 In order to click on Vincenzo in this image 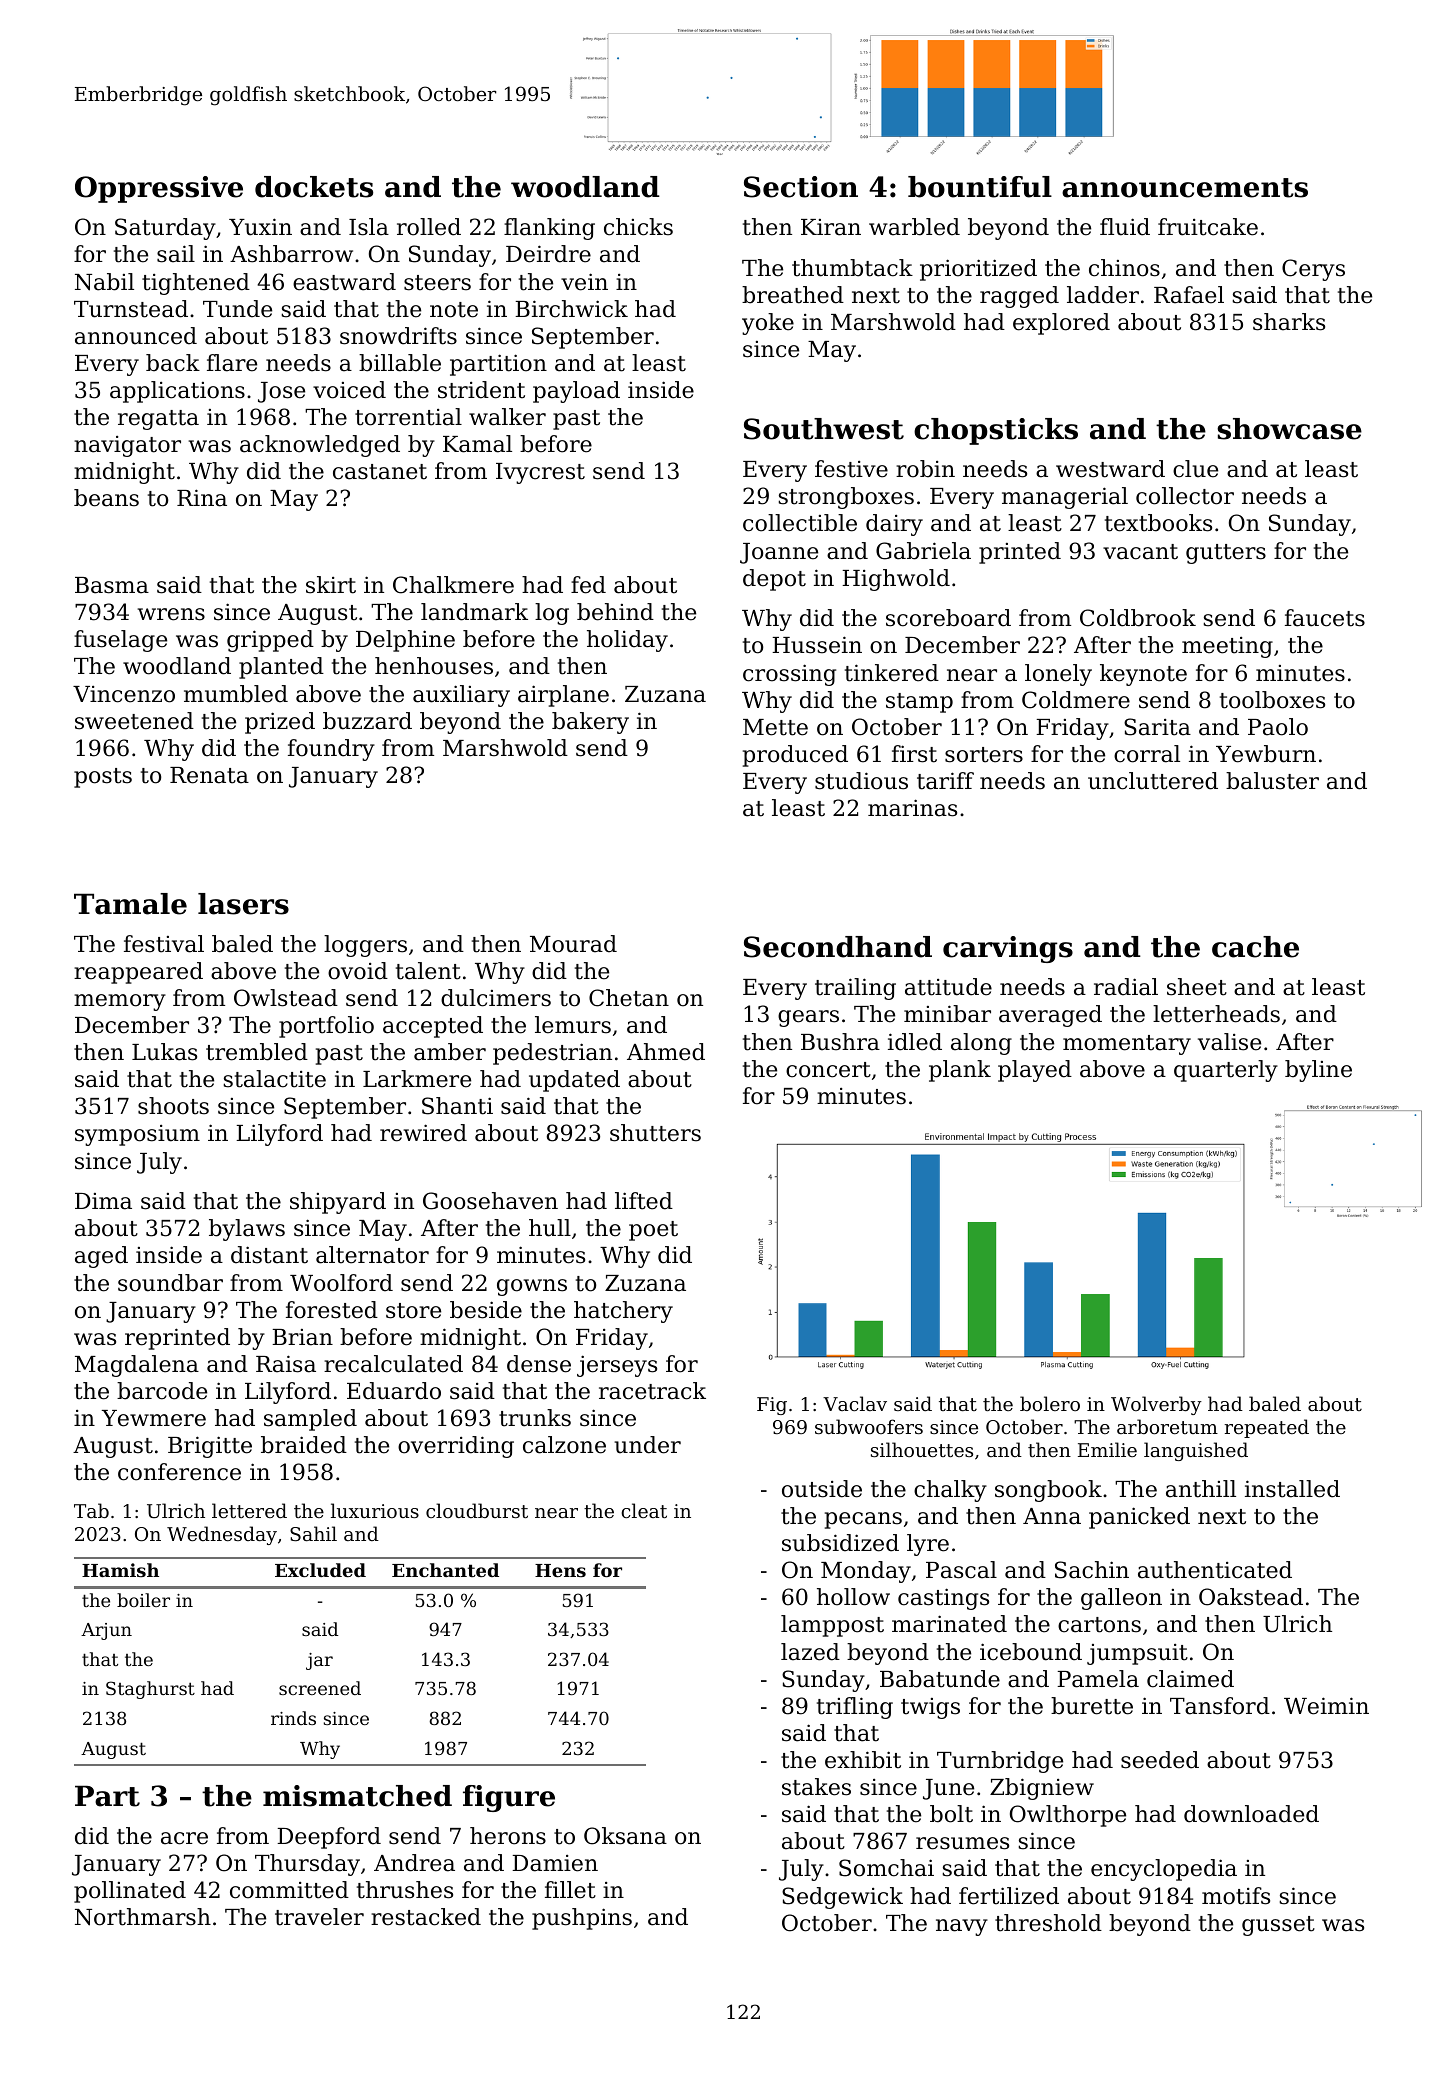, I will do `click(124, 694)`.
